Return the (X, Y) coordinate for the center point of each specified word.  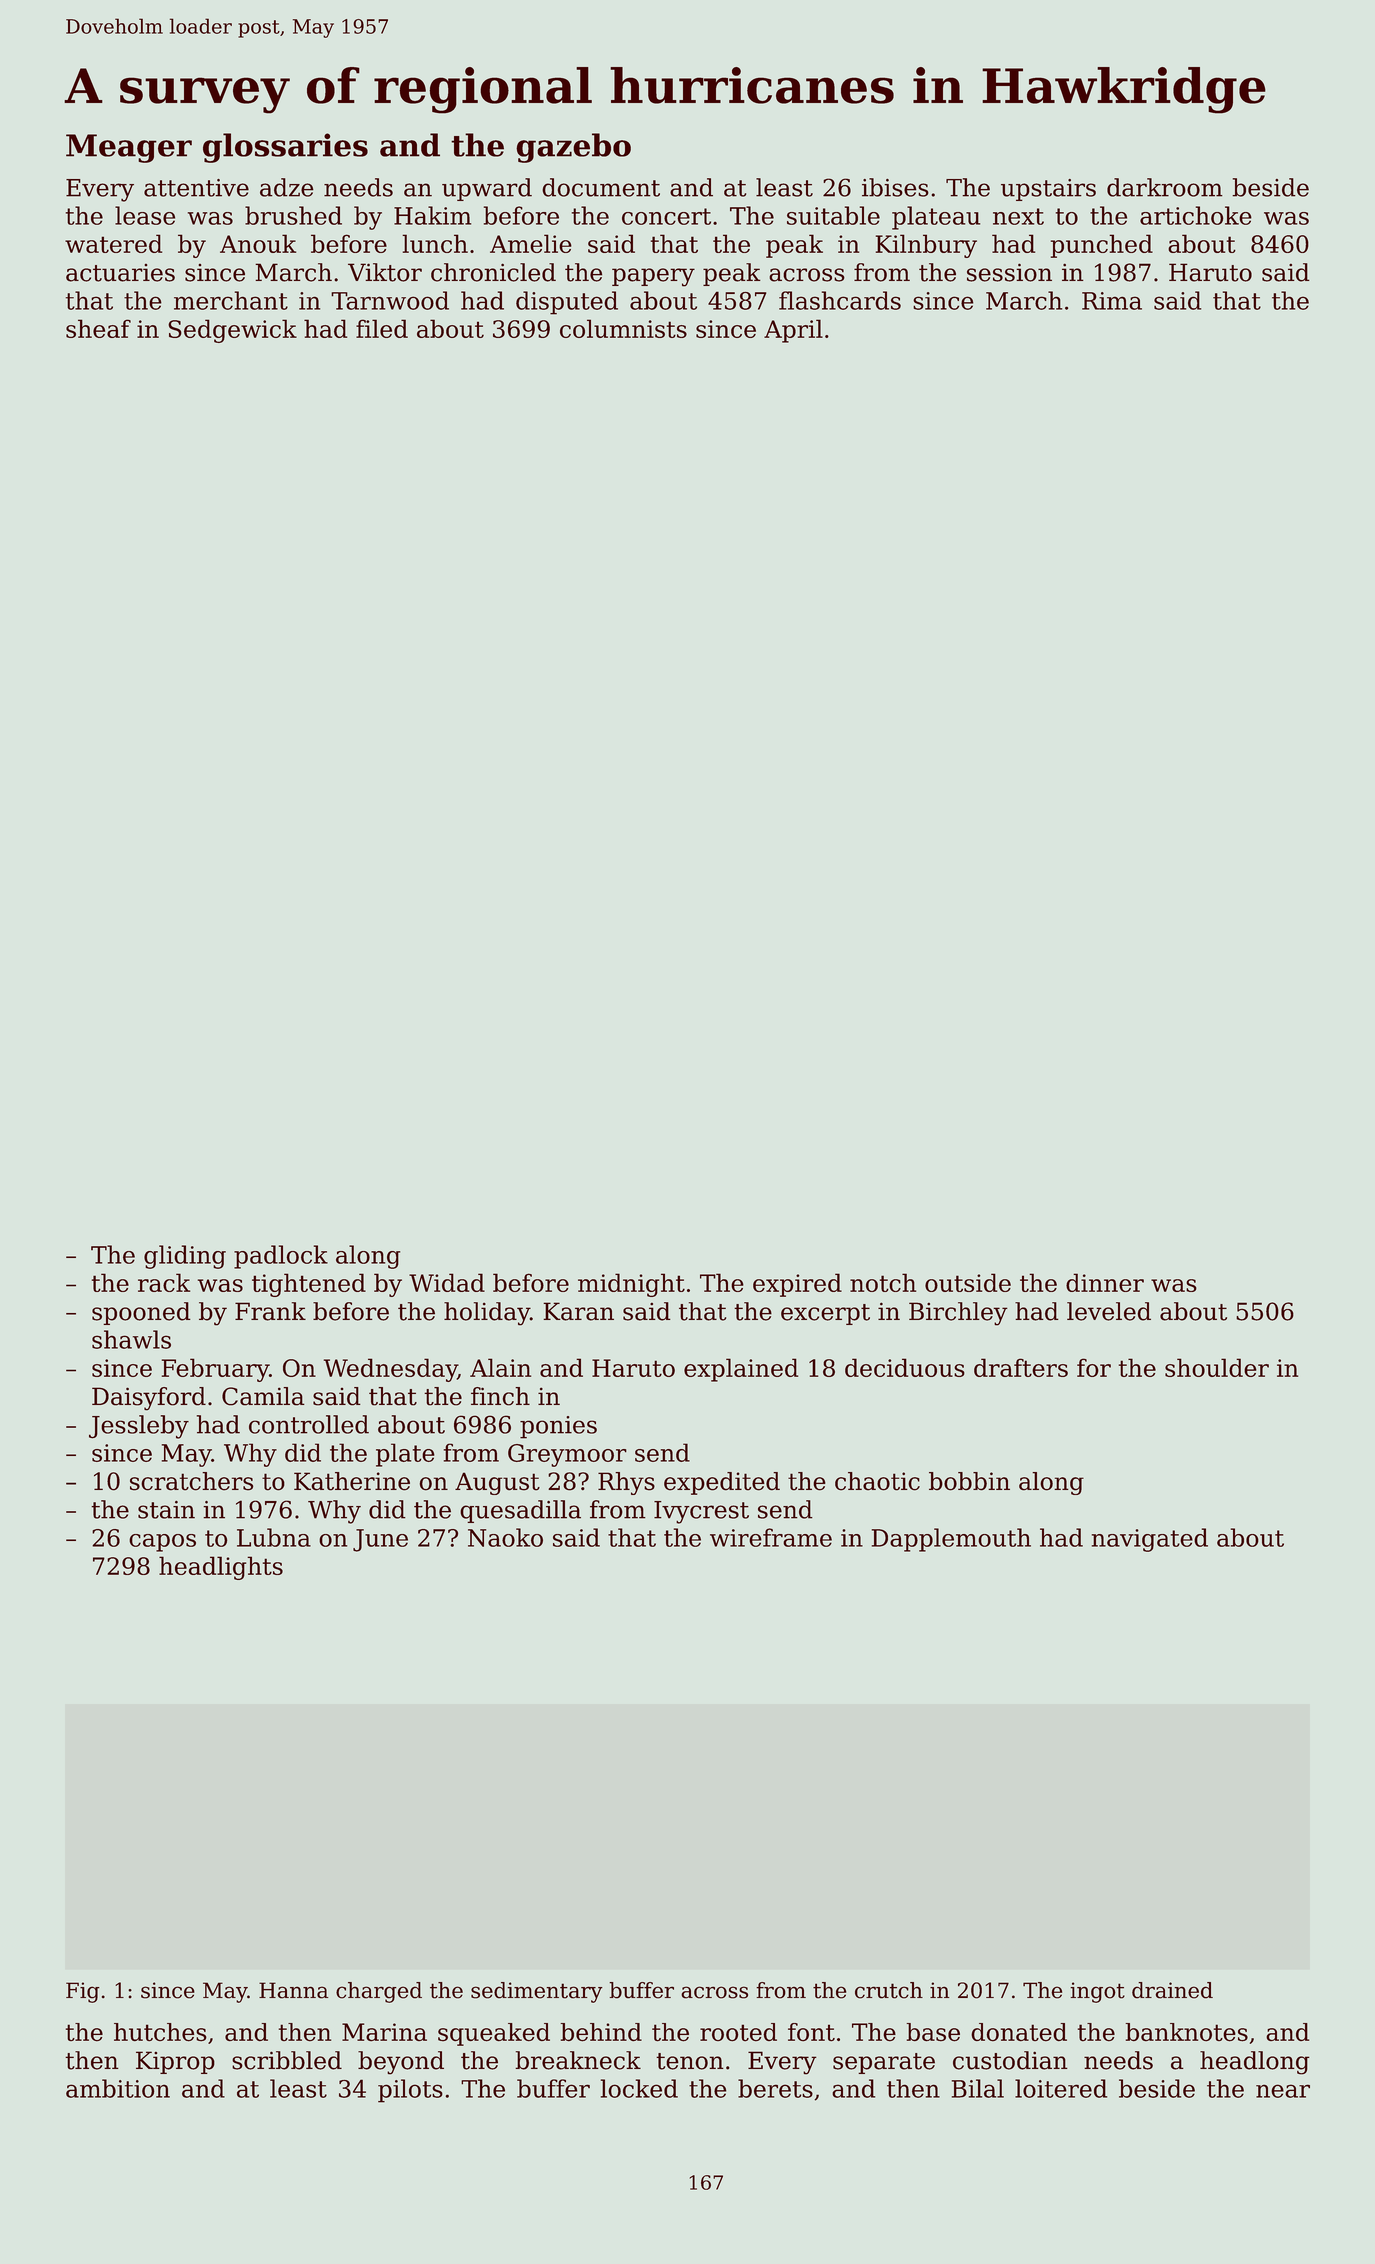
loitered (1061, 2088)
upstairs (1048, 190)
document (601, 187)
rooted (738, 2032)
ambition (118, 2088)
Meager (129, 148)
